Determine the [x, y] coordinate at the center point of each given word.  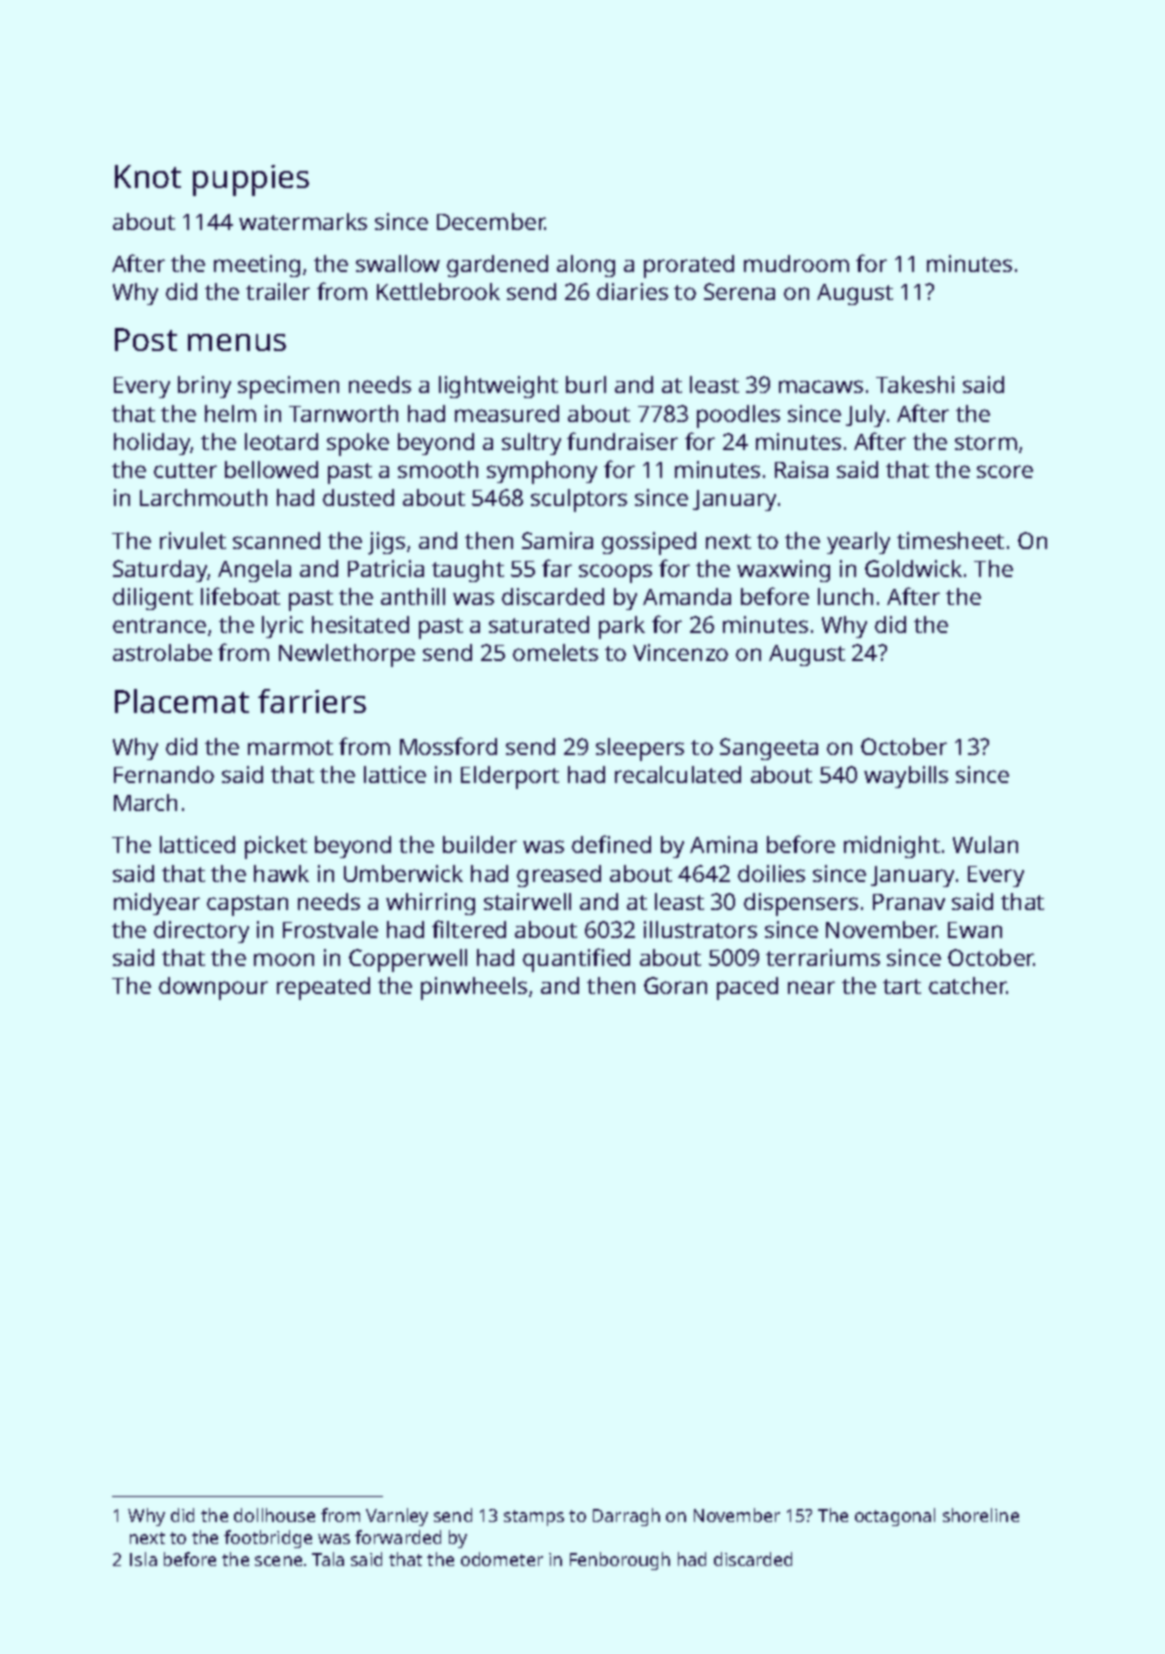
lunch [845, 596]
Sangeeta [769, 749]
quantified [576, 960]
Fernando [164, 774]
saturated [539, 624]
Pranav [909, 902]
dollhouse [274, 1515]
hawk [281, 873]
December [491, 221]
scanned [276, 540]
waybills [906, 777]
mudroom [796, 263]
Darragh [626, 1517]
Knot [148, 176]
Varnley [397, 1517]
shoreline [981, 1515]
